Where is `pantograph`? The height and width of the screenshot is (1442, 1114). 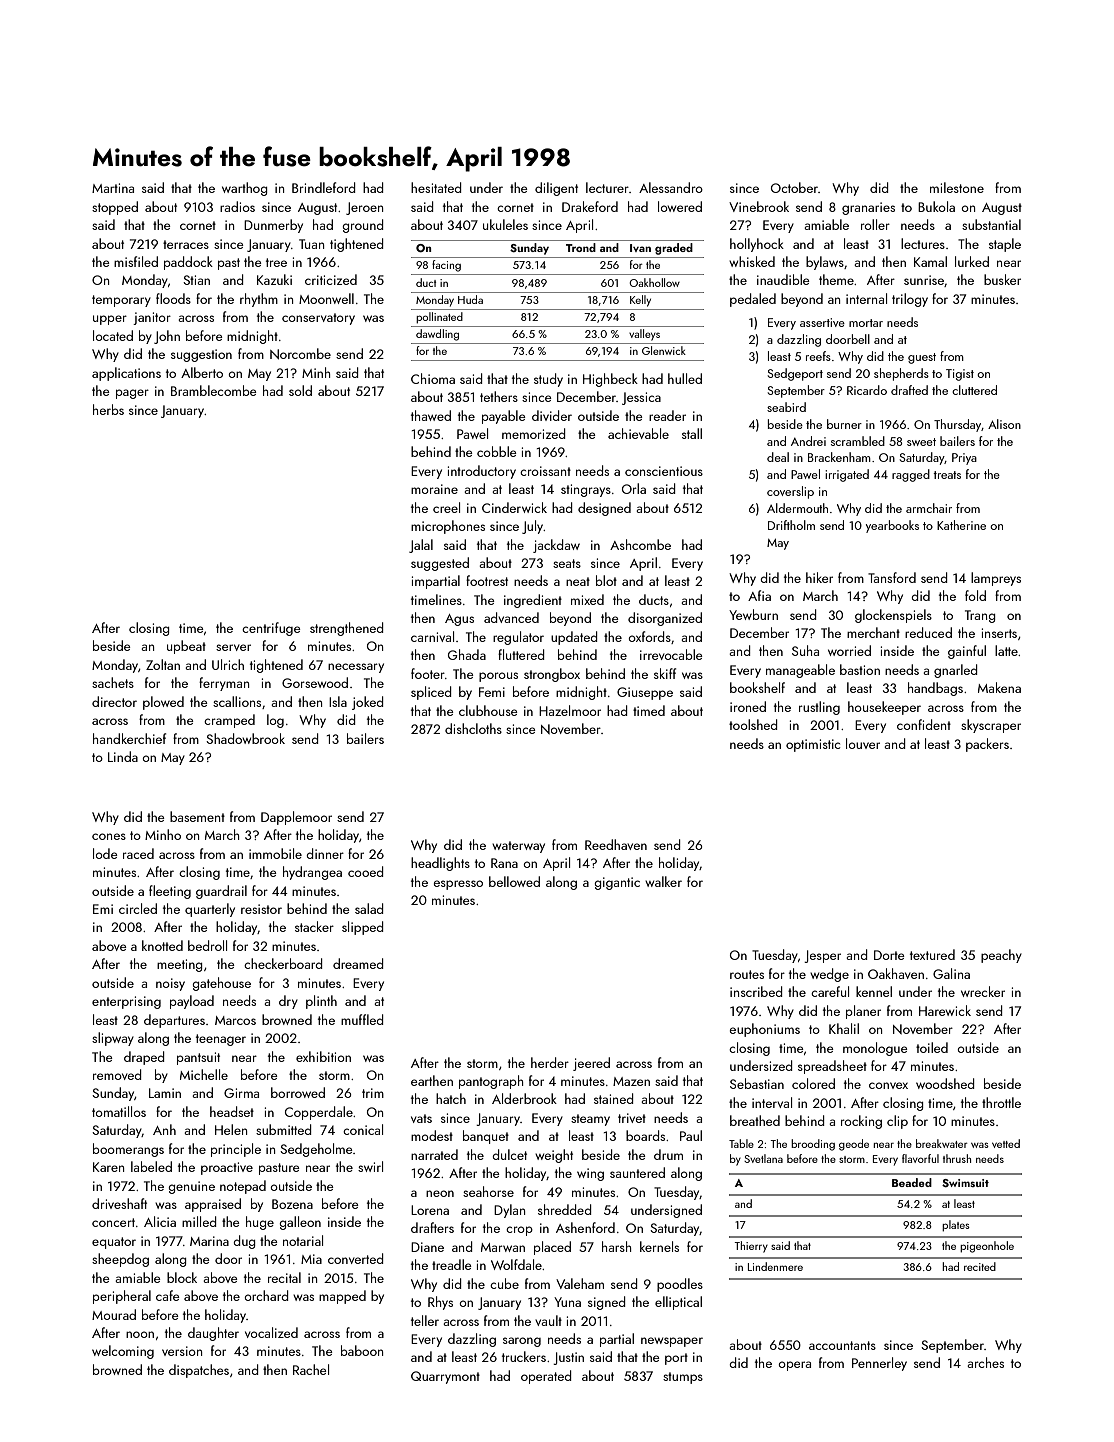
pantograph is located at coordinates (491, 1082).
